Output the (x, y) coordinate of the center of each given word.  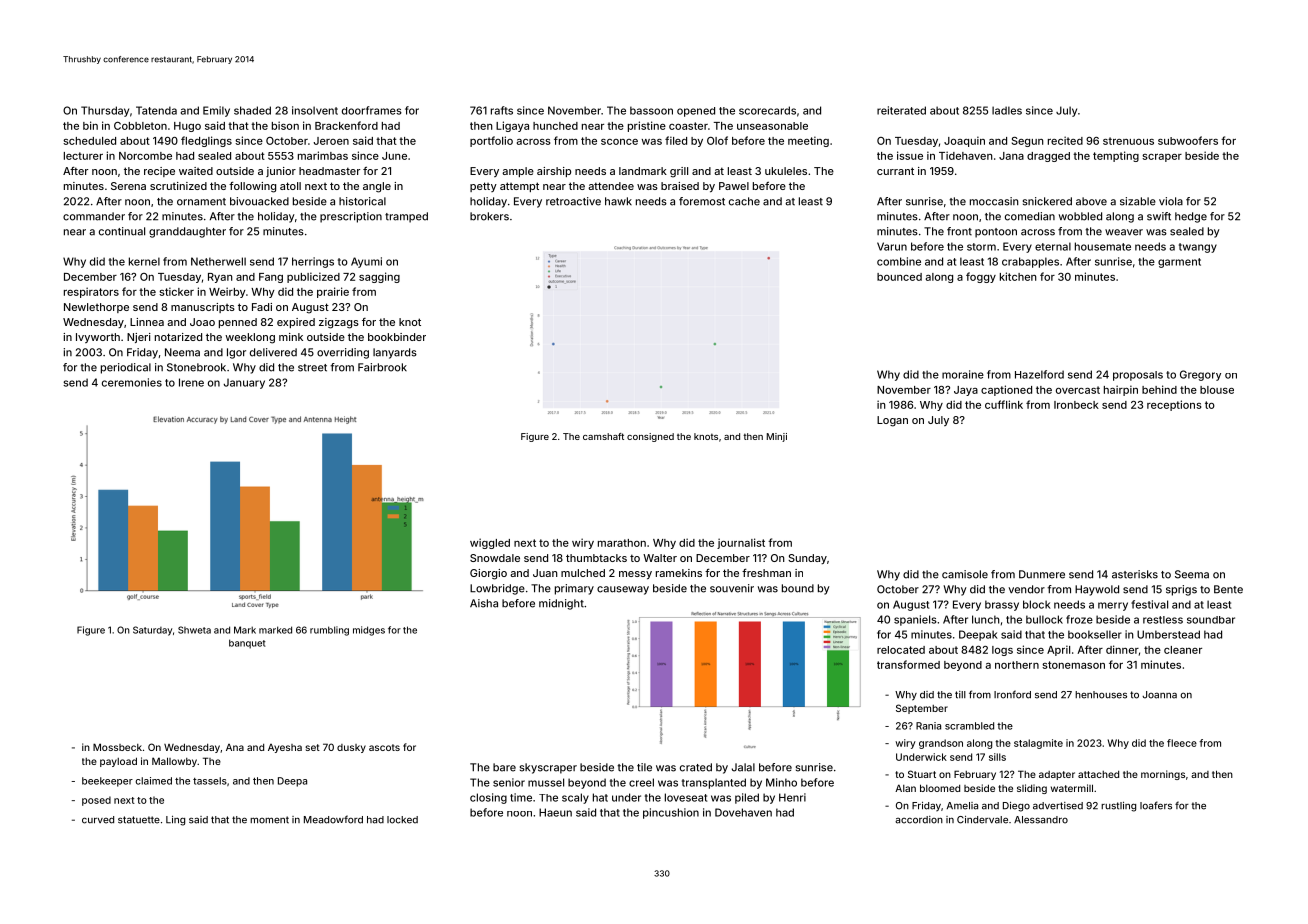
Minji (777, 437)
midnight (561, 604)
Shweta (194, 630)
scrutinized (178, 186)
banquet (247, 644)
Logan (892, 421)
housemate (1103, 246)
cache (744, 201)
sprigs (1181, 590)
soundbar (1211, 620)
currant (895, 171)
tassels (210, 781)
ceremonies (132, 382)
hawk (618, 201)
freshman (766, 572)
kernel (144, 261)
